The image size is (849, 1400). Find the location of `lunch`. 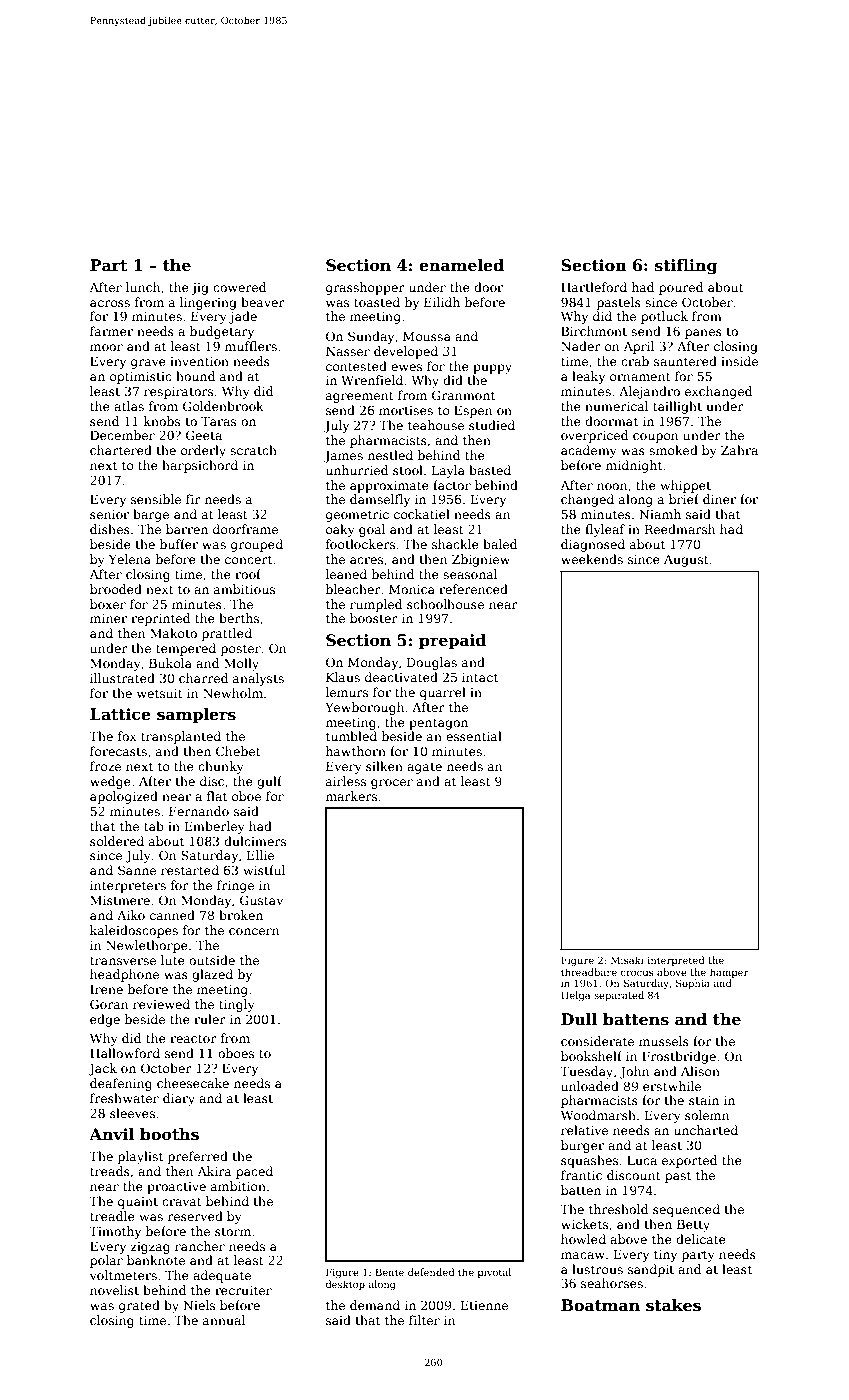

lunch is located at coordinates (143, 287).
